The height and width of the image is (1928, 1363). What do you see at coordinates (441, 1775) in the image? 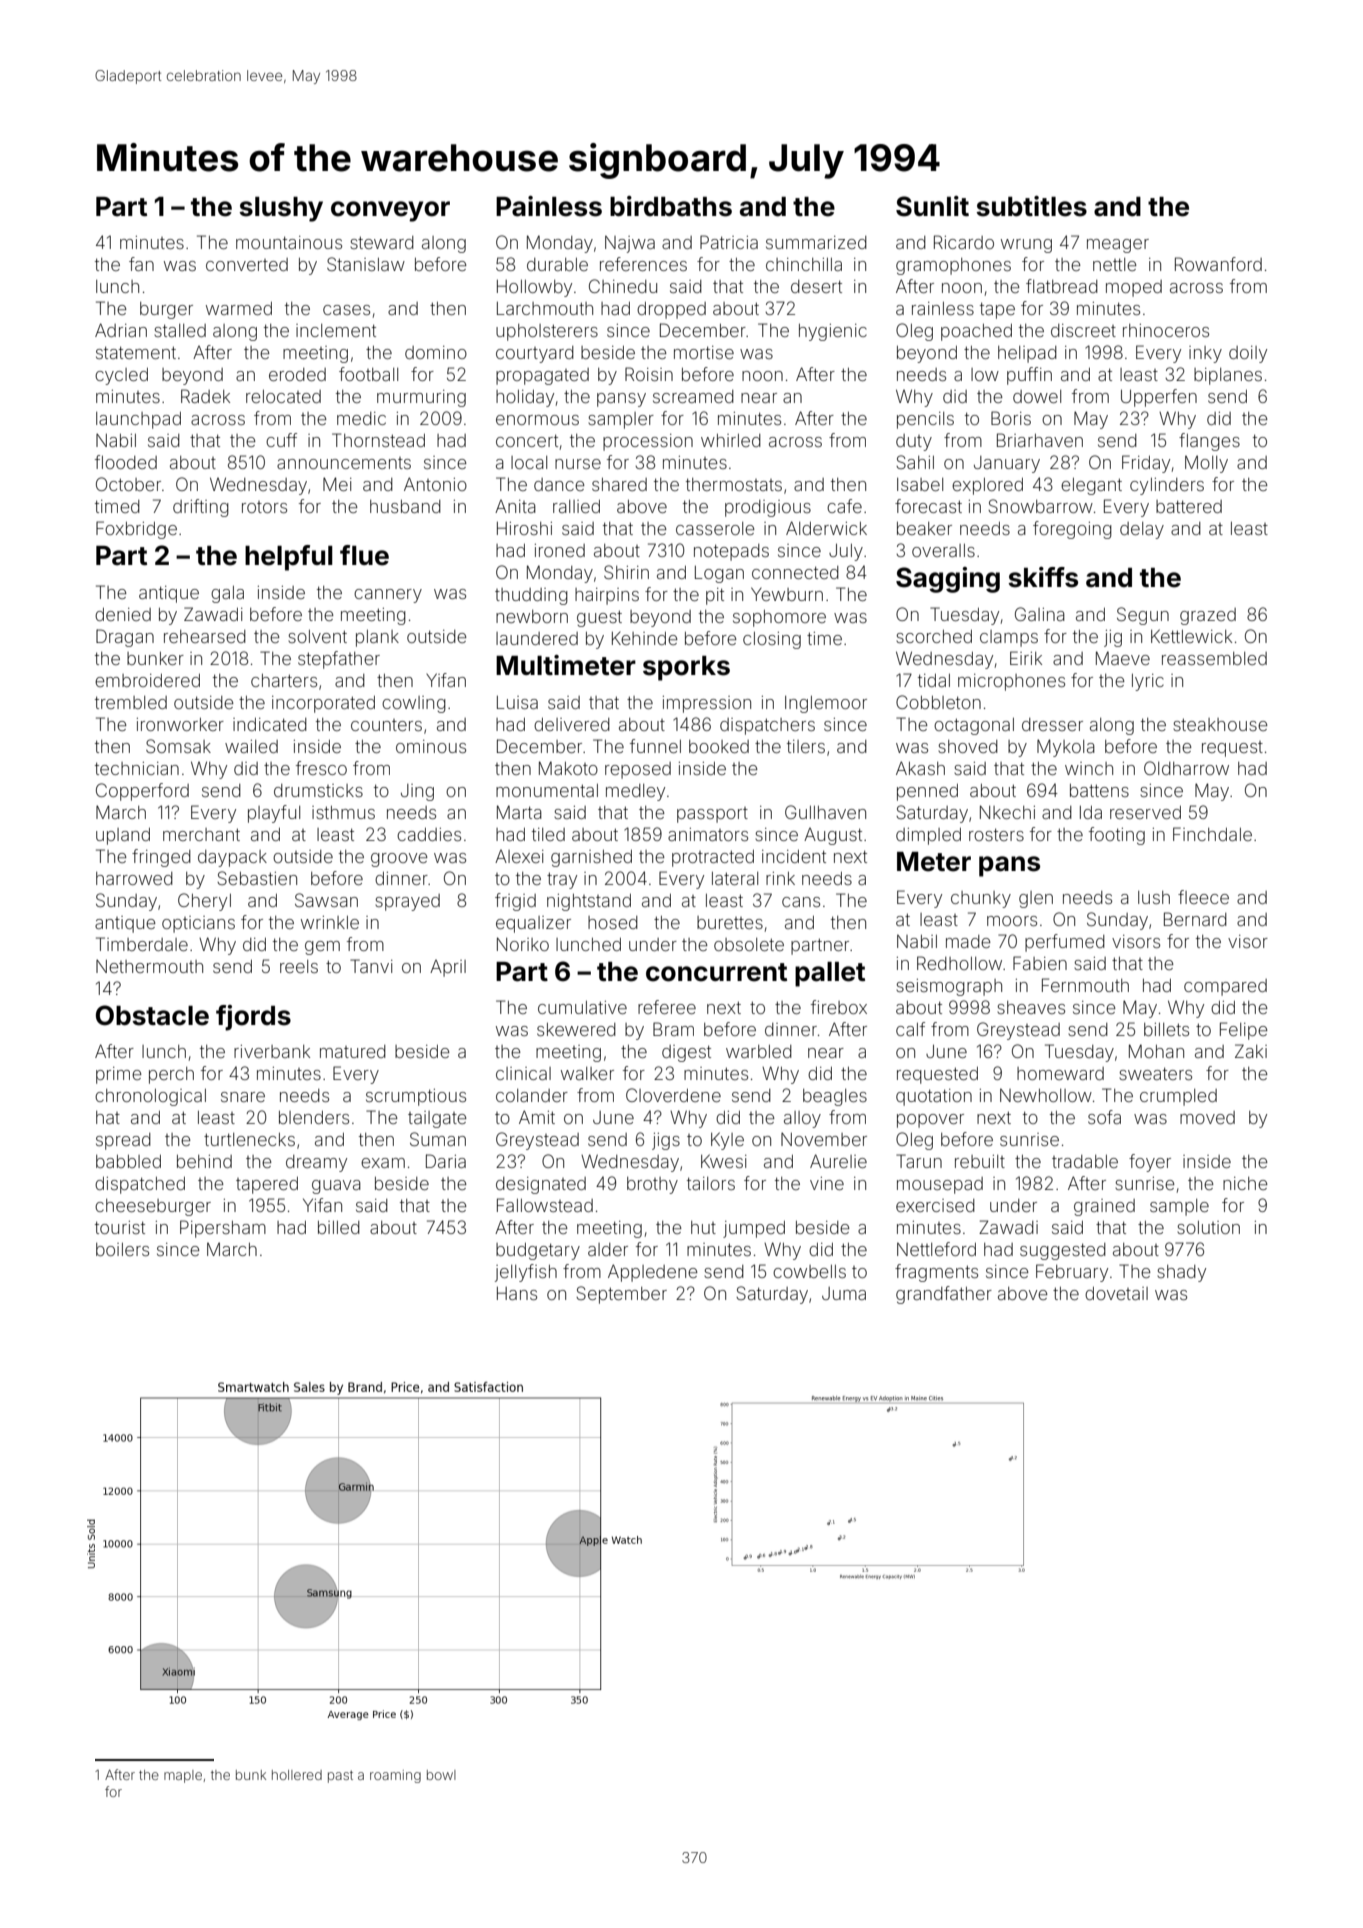
I see `bowl` at bounding box center [441, 1775].
